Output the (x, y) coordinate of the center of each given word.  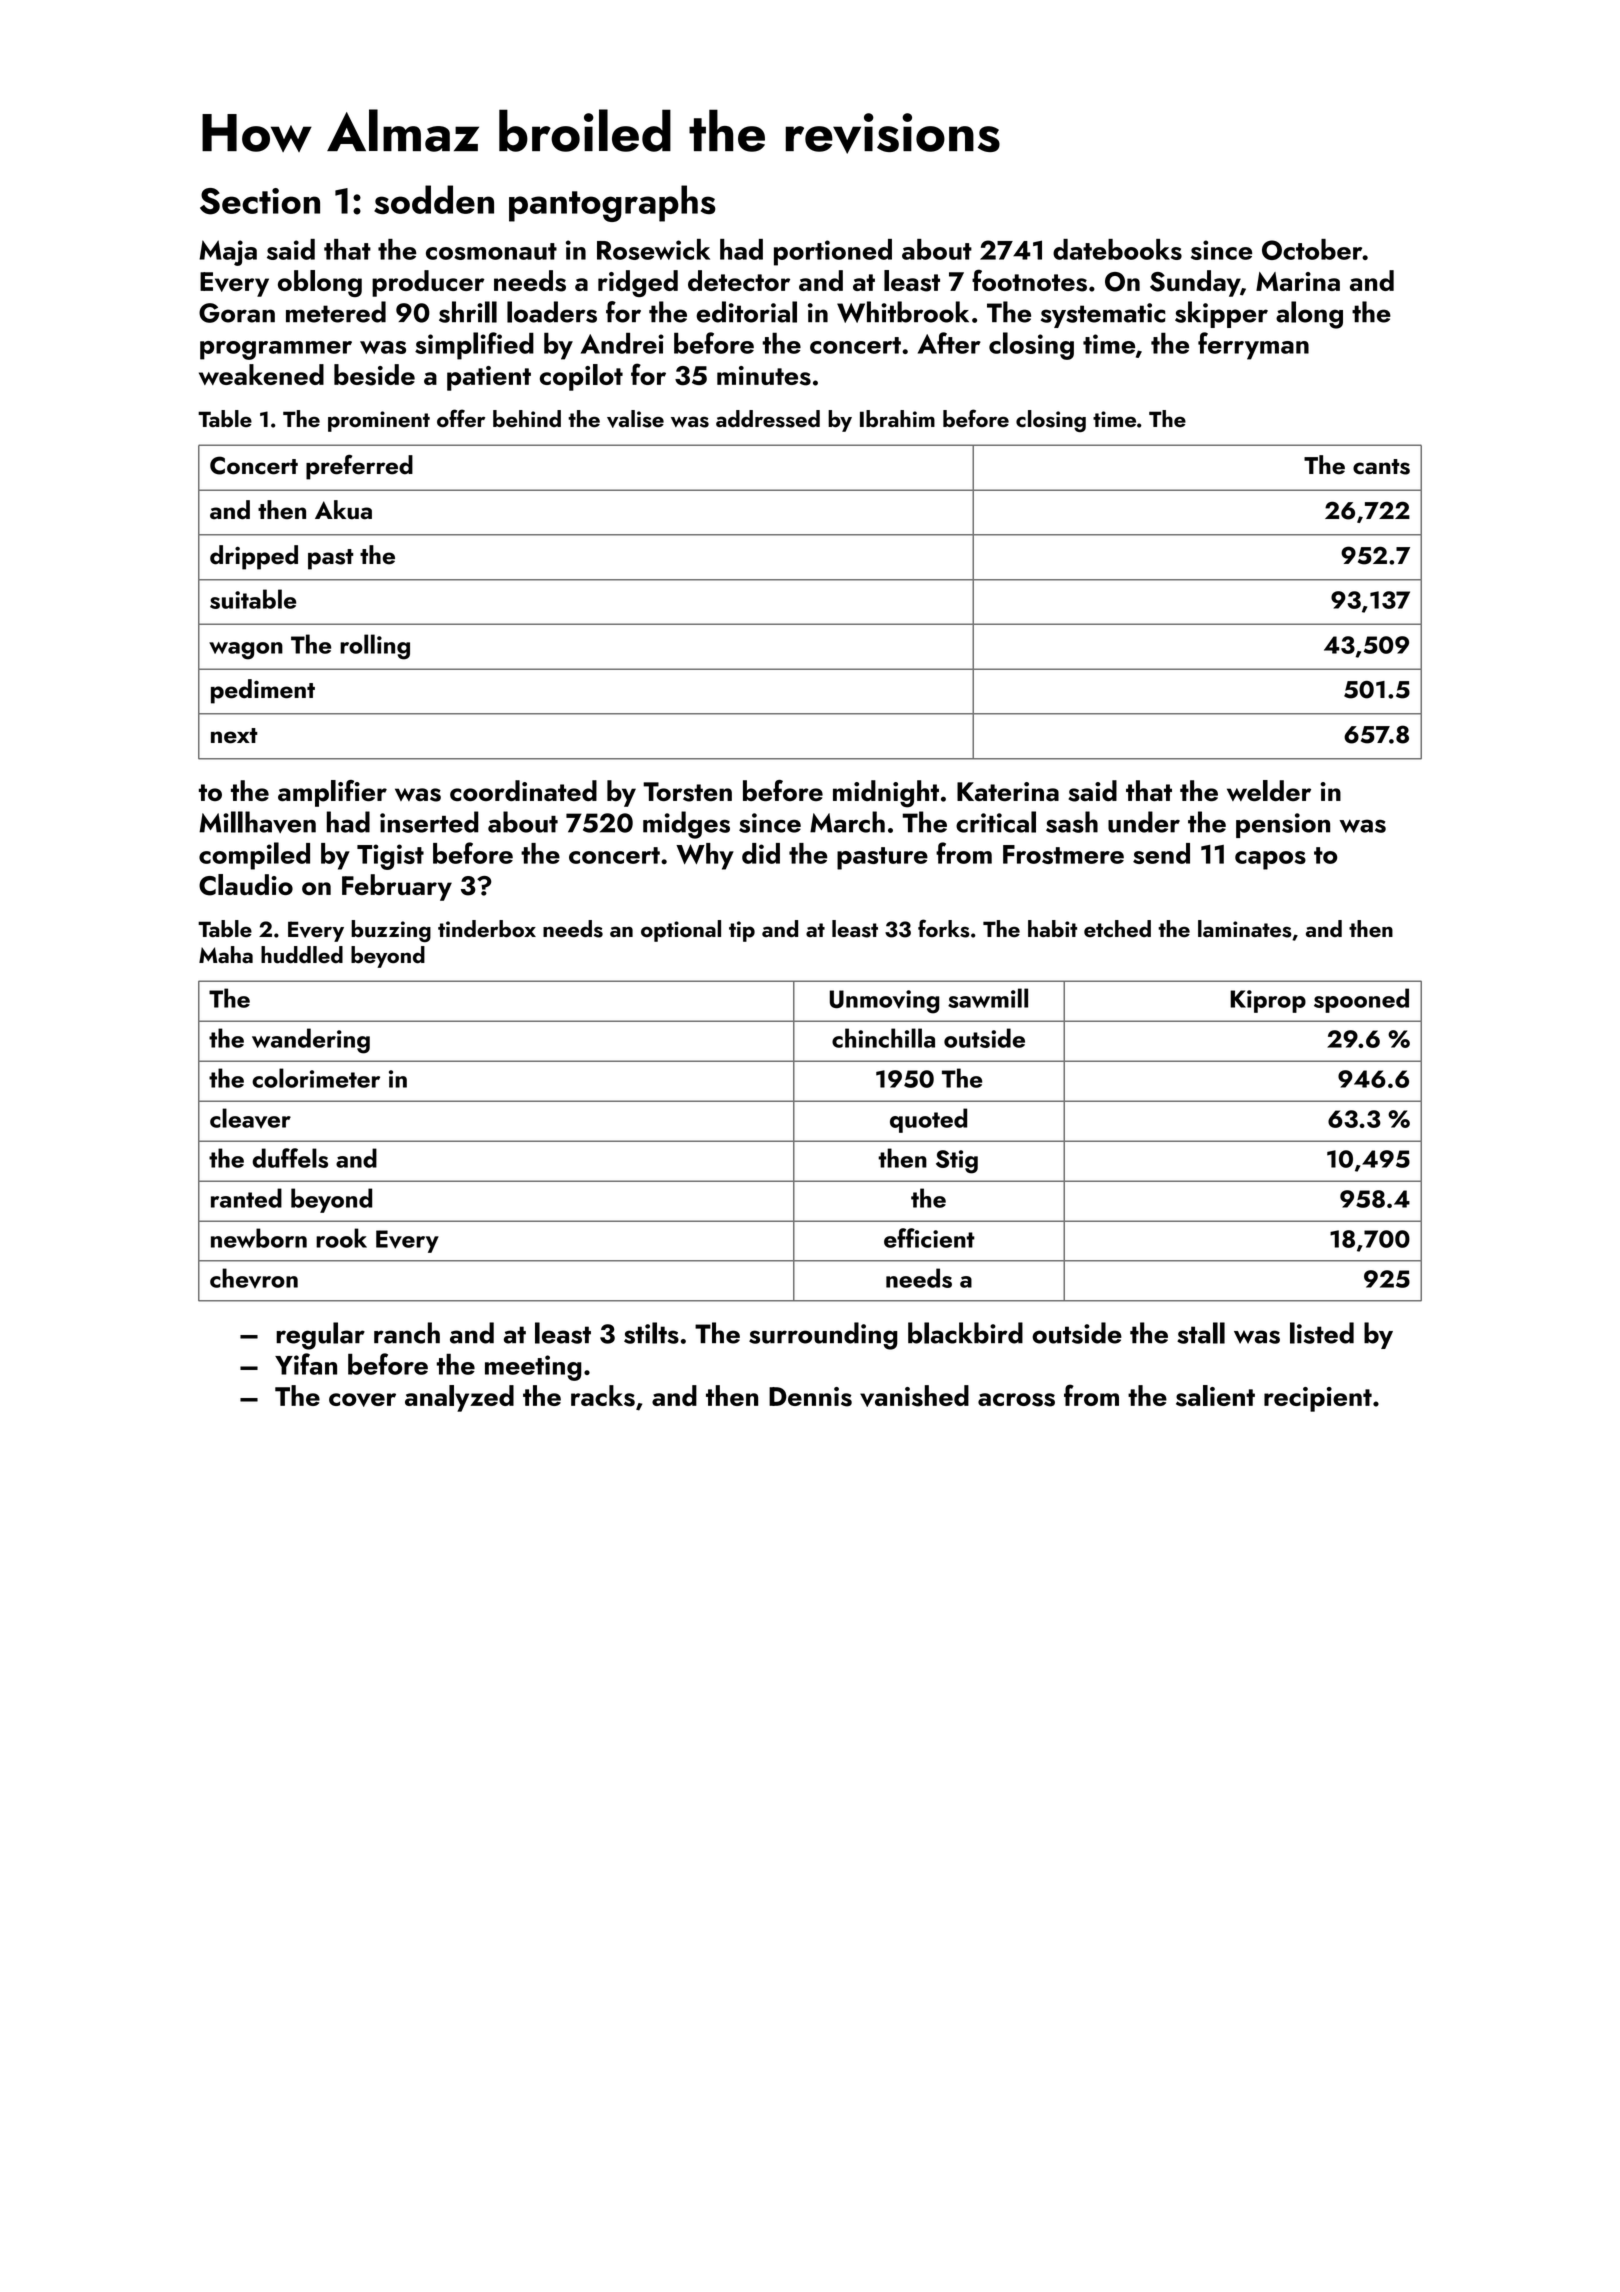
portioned (833, 252)
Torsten (687, 792)
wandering (311, 1041)
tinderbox (487, 929)
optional (681, 931)
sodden (434, 199)
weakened (261, 374)
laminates (1245, 929)
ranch (407, 1333)
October (1312, 249)
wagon (246, 651)
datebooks (1117, 249)
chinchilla (883, 1038)
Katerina (1008, 791)
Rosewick (653, 249)
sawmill (988, 998)
